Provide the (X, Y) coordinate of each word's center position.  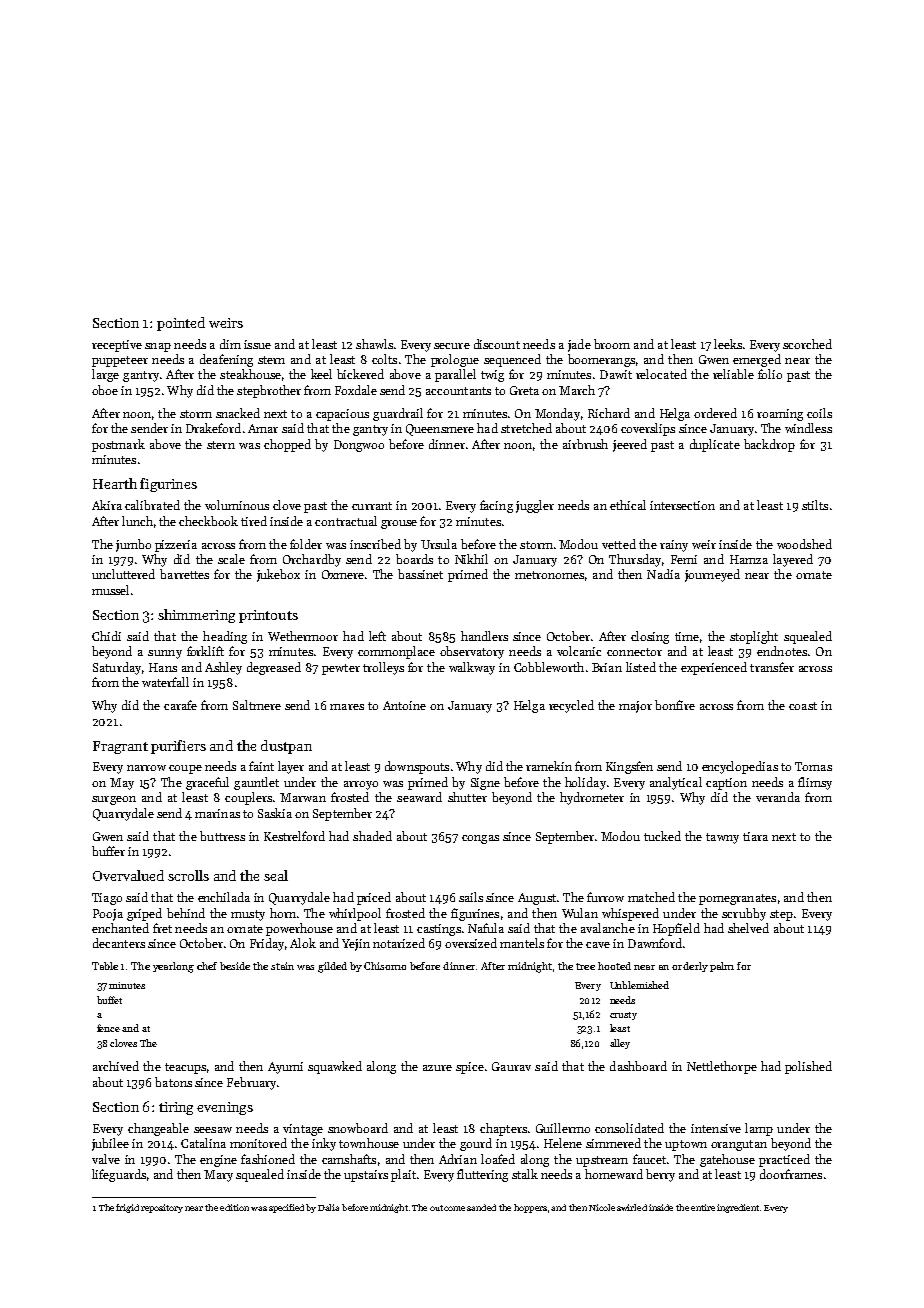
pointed (181, 324)
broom (612, 344)
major (635, 707)
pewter (341, 669)
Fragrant (120, 747)
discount (497, 344)
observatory (472, 652)
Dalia (328, 1207)
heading (225, 637)
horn (283, 913)
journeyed (712, 575)
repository (162, 1208)
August (537, 899)
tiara (755, 836)
